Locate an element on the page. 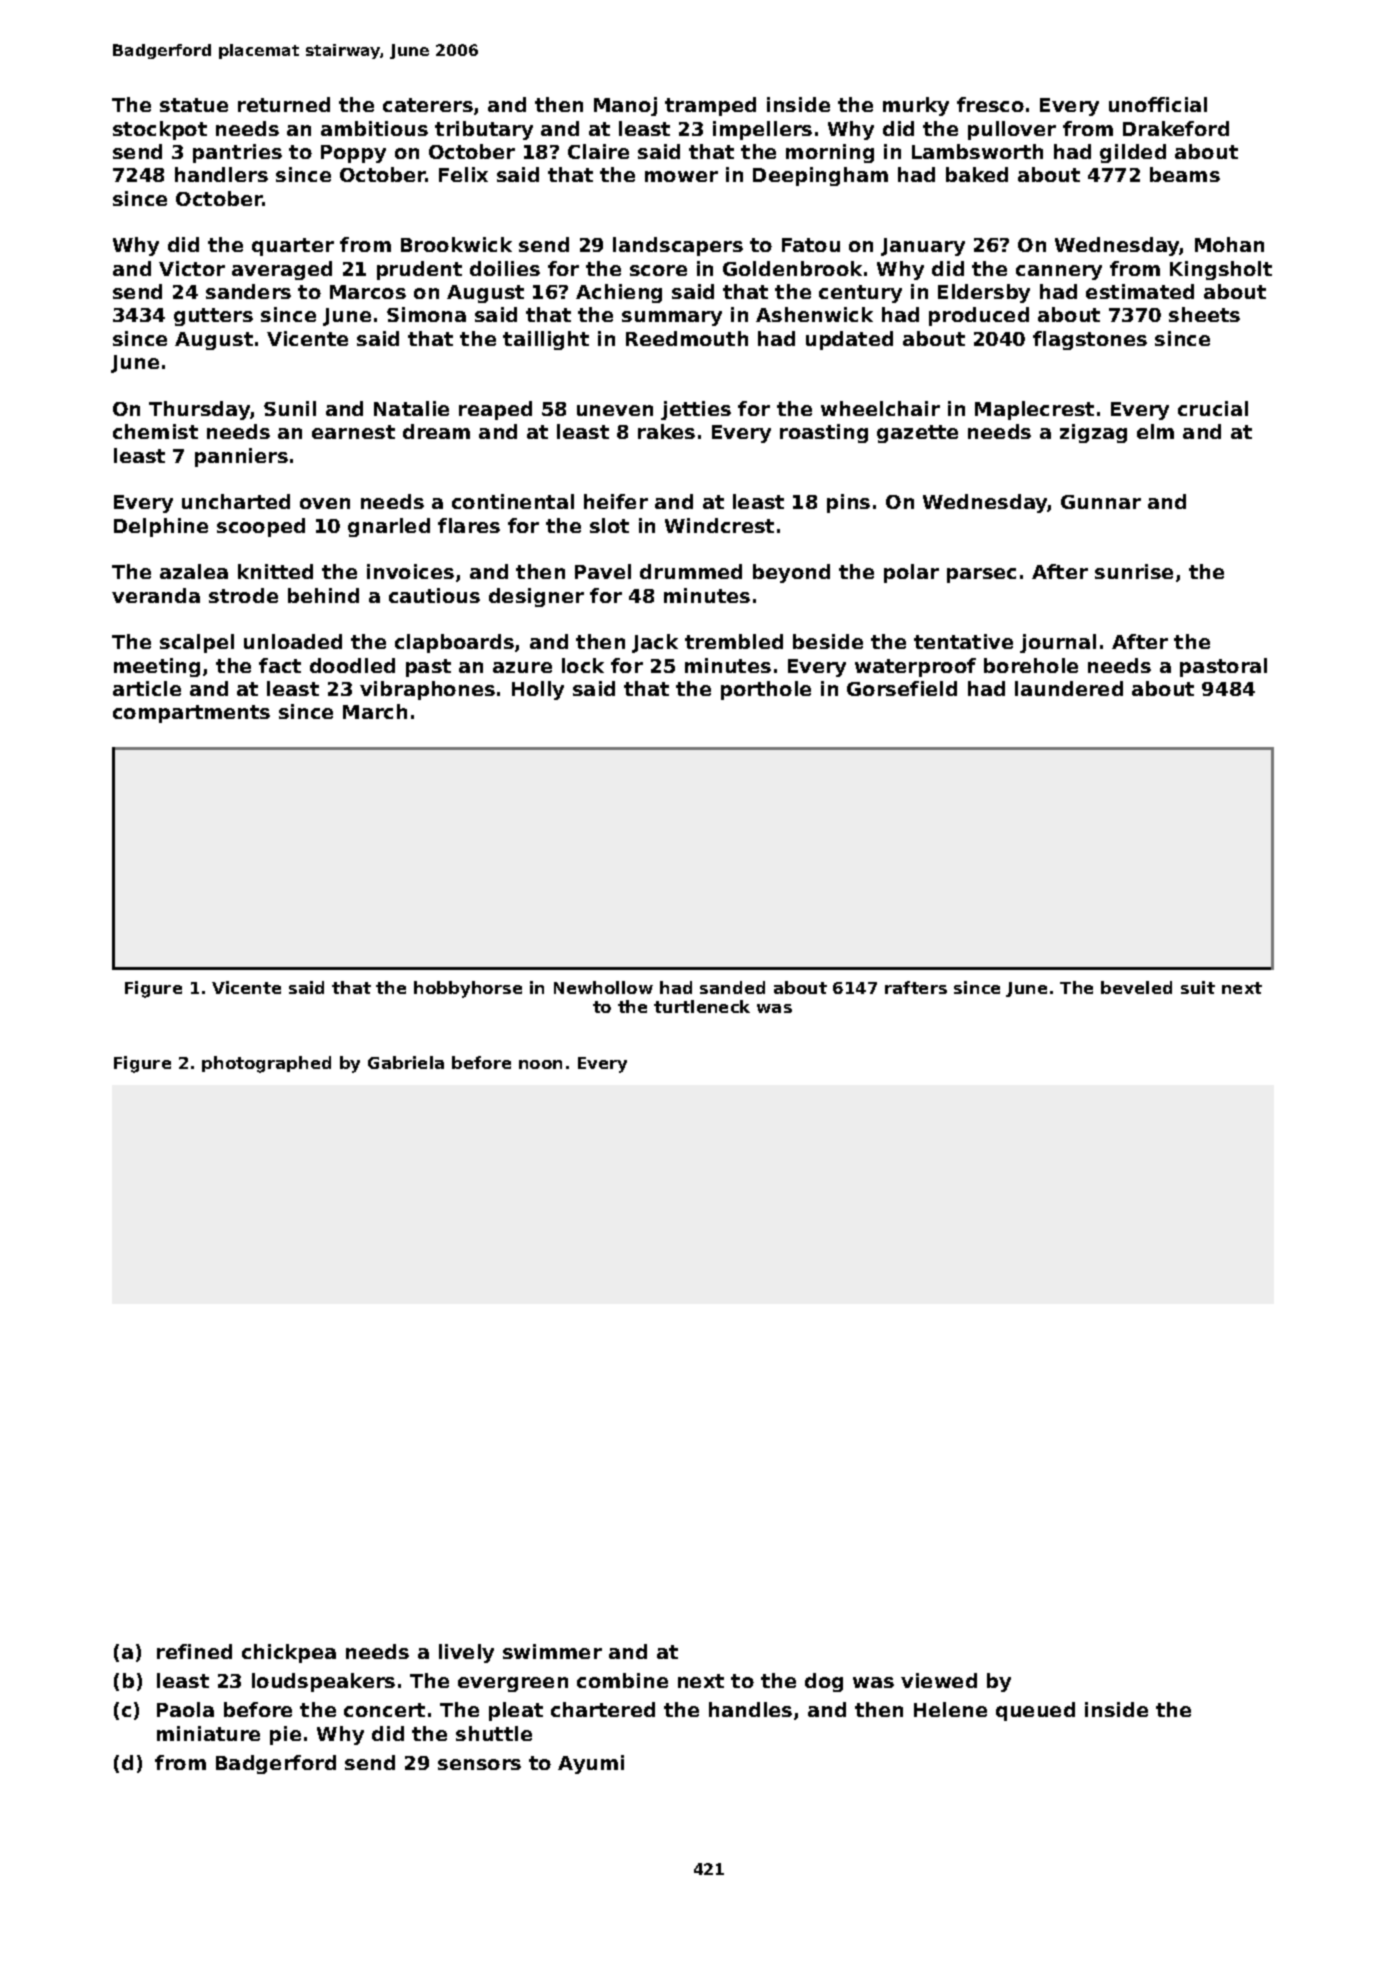  tramped is located at coordinates (710, 106).
